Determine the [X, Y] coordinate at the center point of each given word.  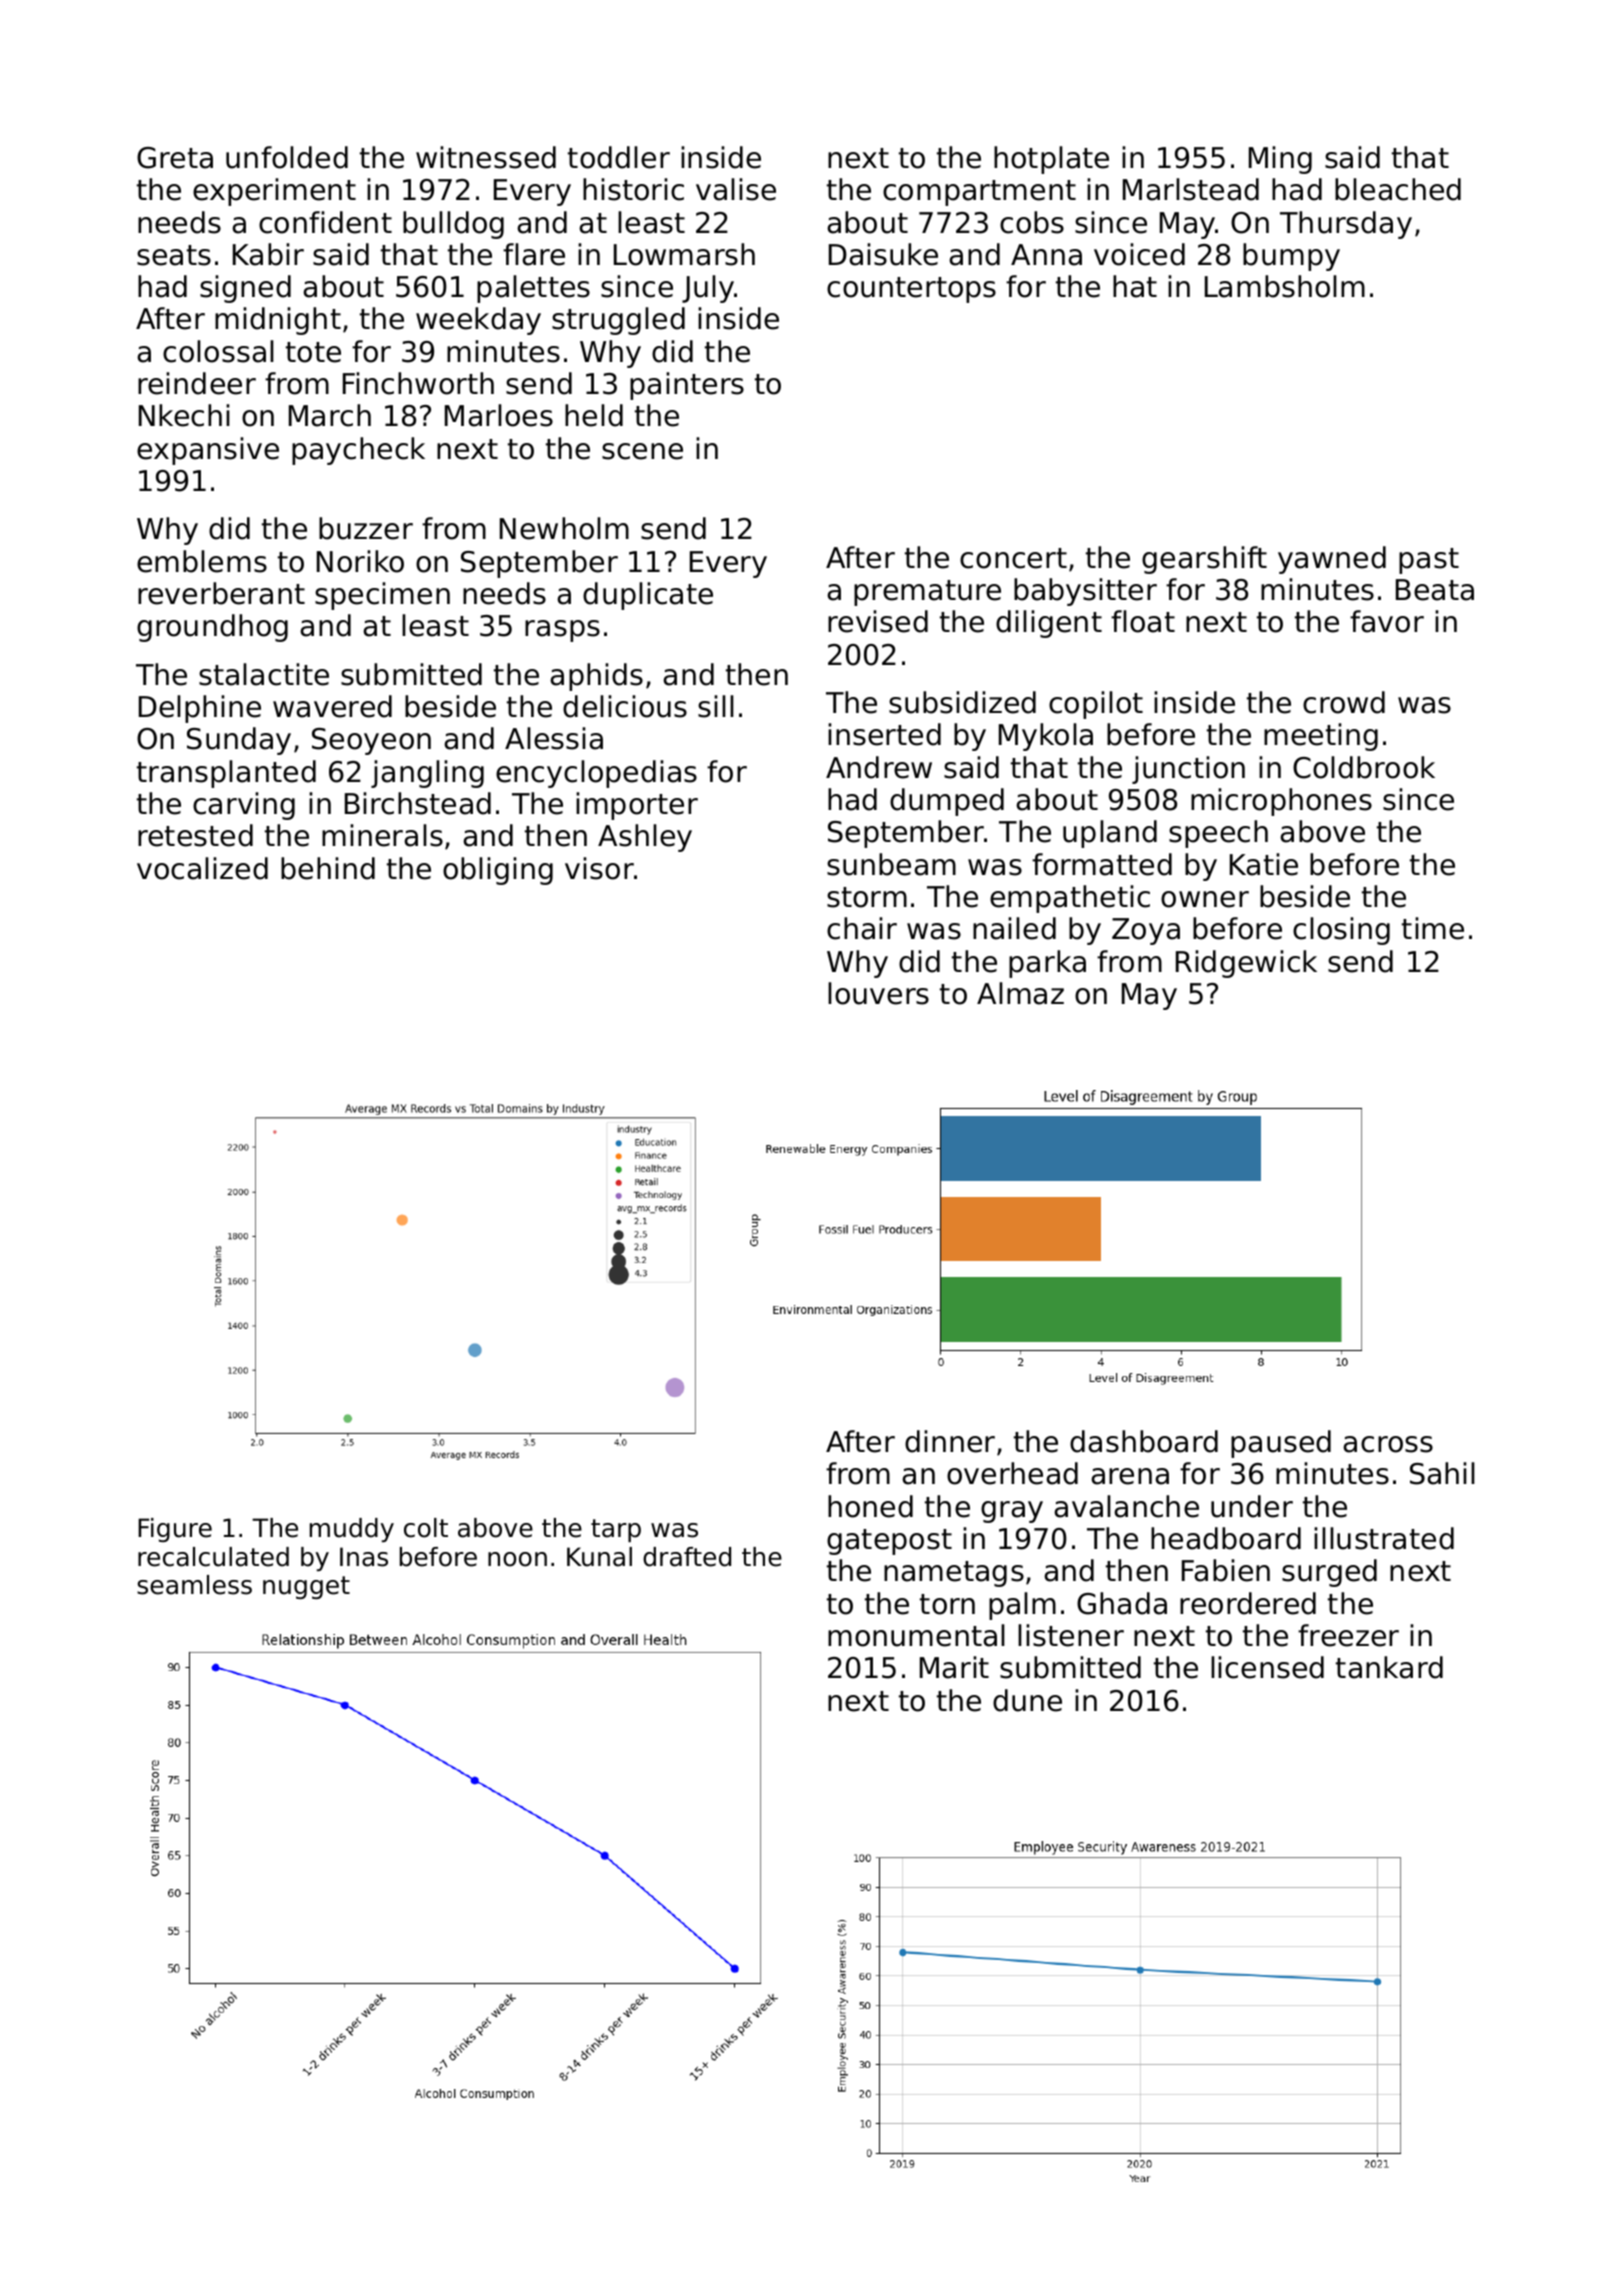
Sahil [1442, 1473]
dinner [950, 1441]
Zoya [1146, 931]
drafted [687, 1557]
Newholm [564, 528]
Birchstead [418, 803]
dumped [947, 802]
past [1429, 561]
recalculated [213, 1557]
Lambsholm [1285, 286]
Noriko [360, 561]
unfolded [287, 157]
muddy [352, 1530]
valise [736, 189]
